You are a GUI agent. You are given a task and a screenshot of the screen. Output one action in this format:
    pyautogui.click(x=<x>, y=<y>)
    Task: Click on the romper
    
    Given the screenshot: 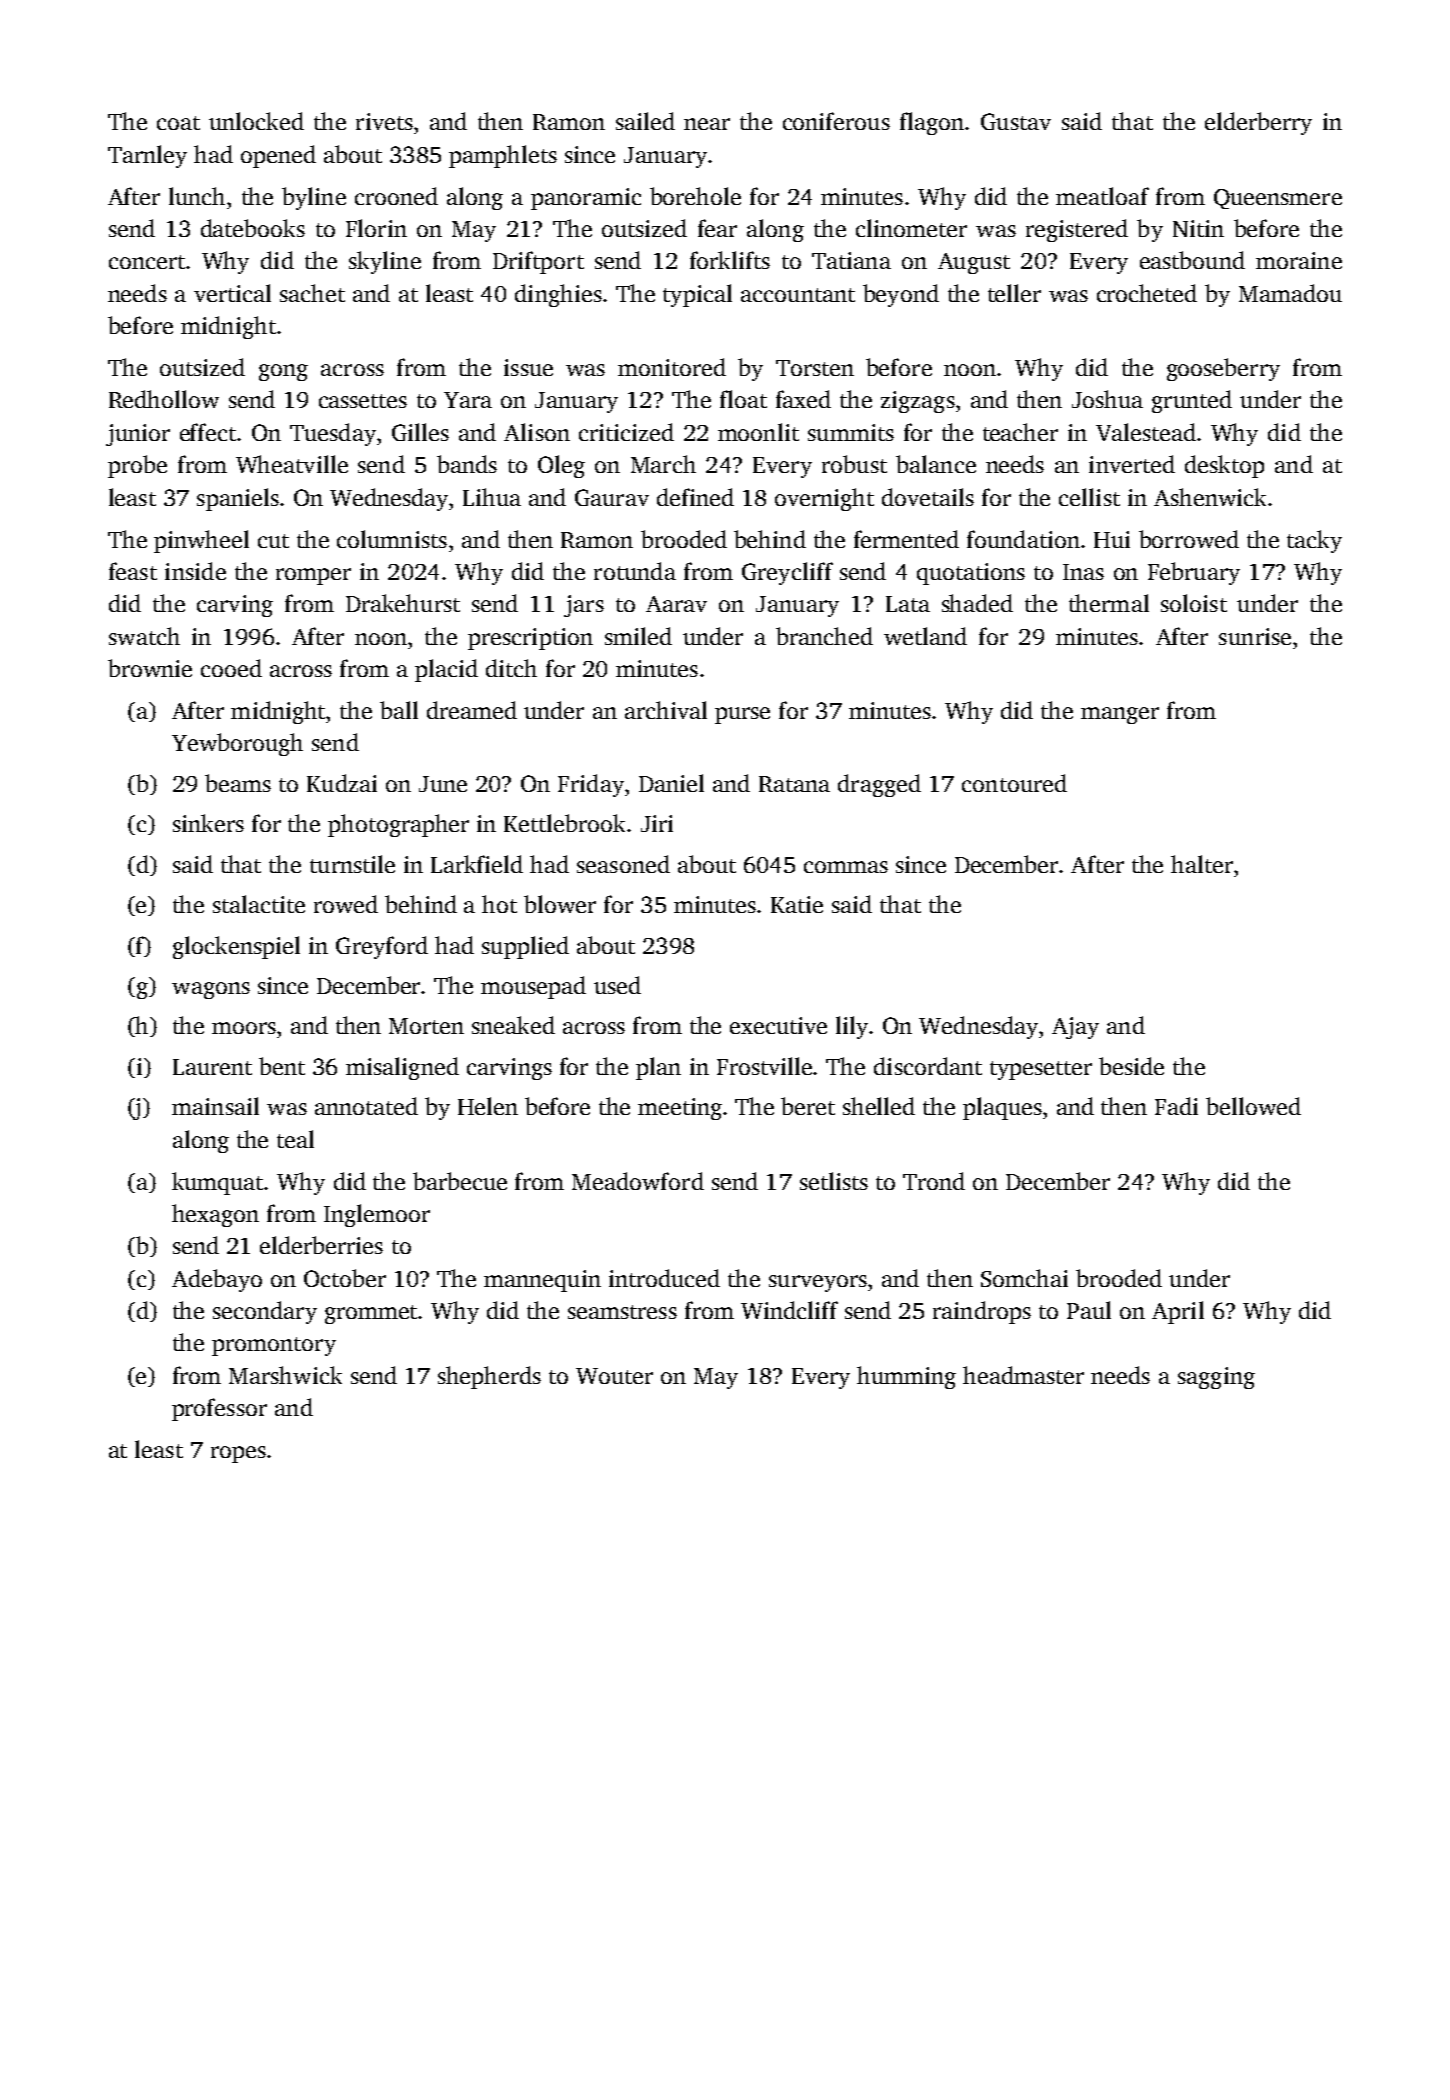 What is the action you would take?
    pyautogui.click(x=313, y=576)
